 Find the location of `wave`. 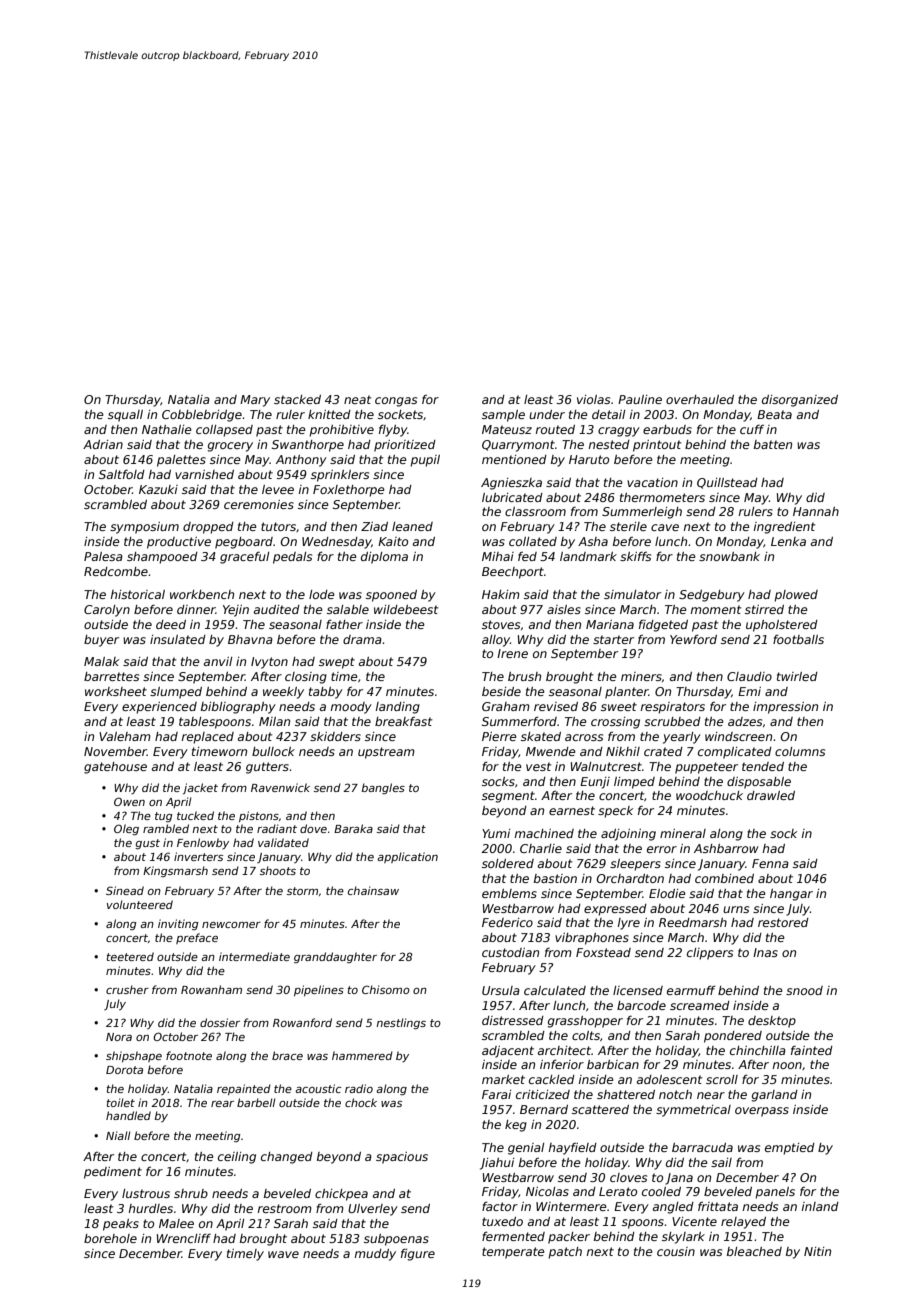

wave is located at coordinates (283, 1254).
